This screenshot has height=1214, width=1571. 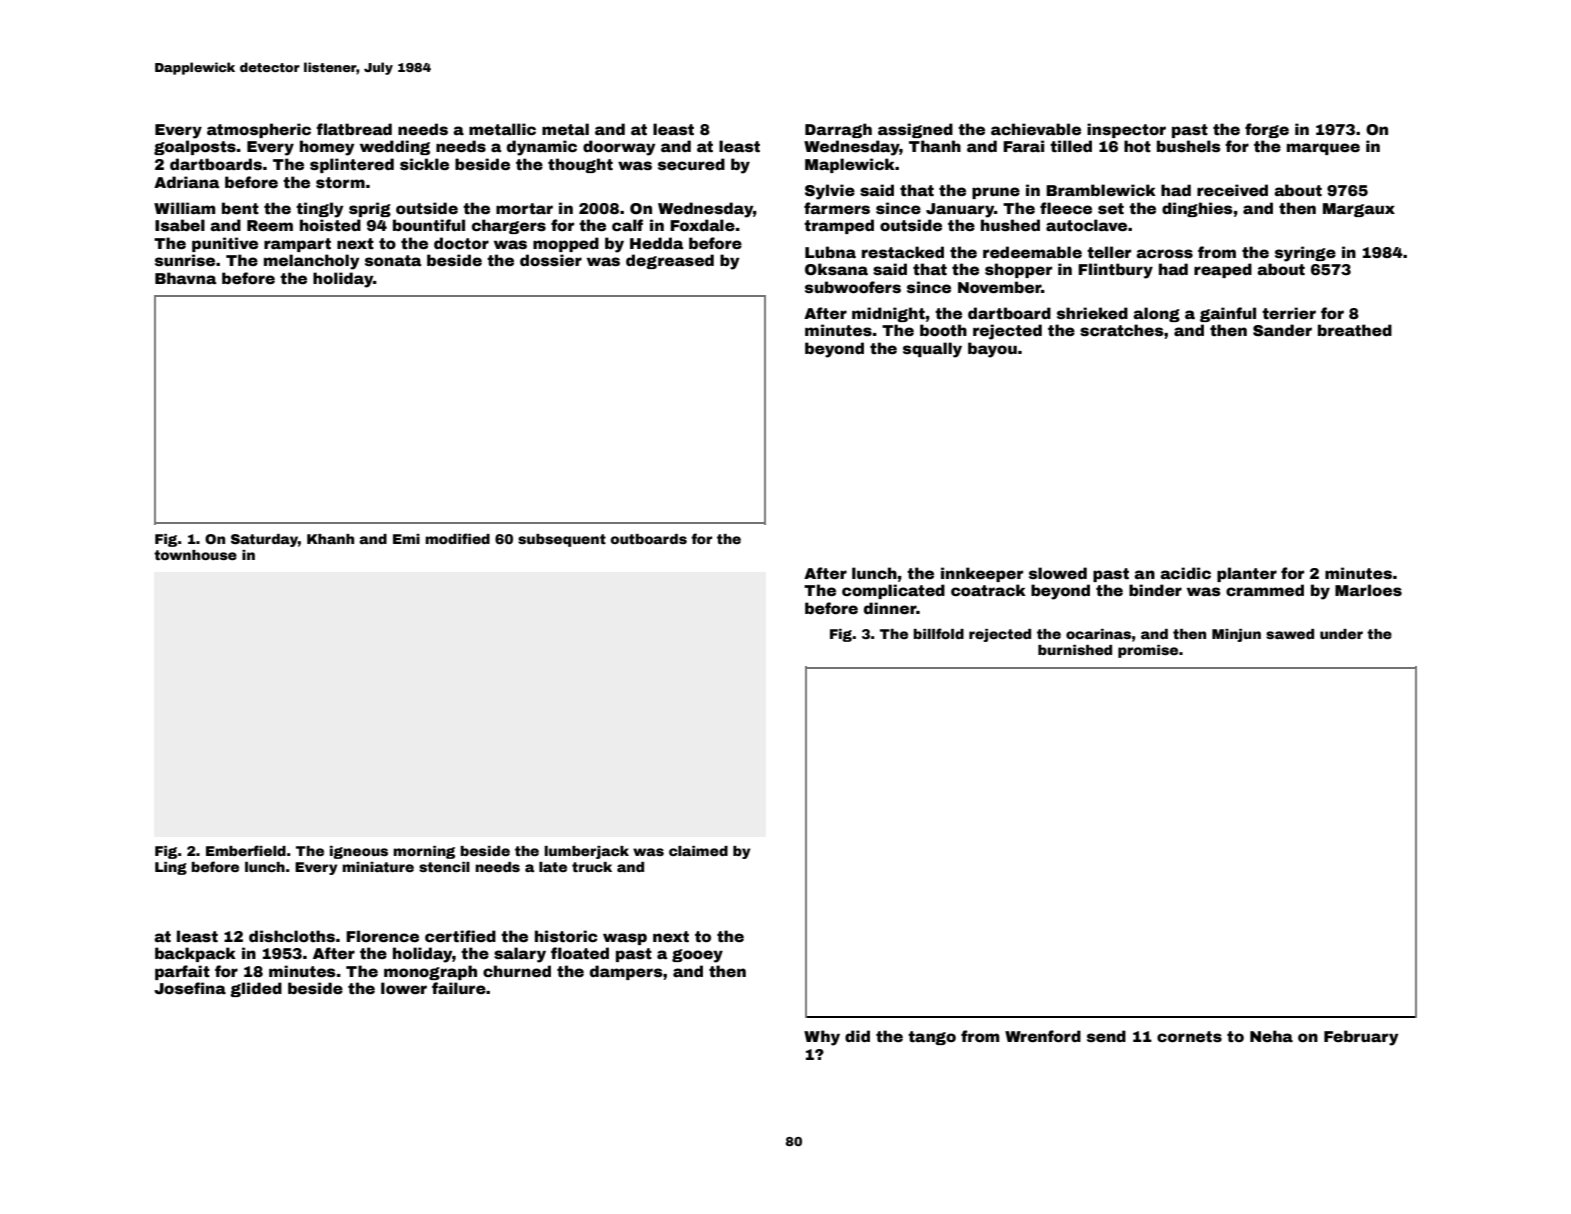 I want to click on degreased, so click(x=670, y=261).
